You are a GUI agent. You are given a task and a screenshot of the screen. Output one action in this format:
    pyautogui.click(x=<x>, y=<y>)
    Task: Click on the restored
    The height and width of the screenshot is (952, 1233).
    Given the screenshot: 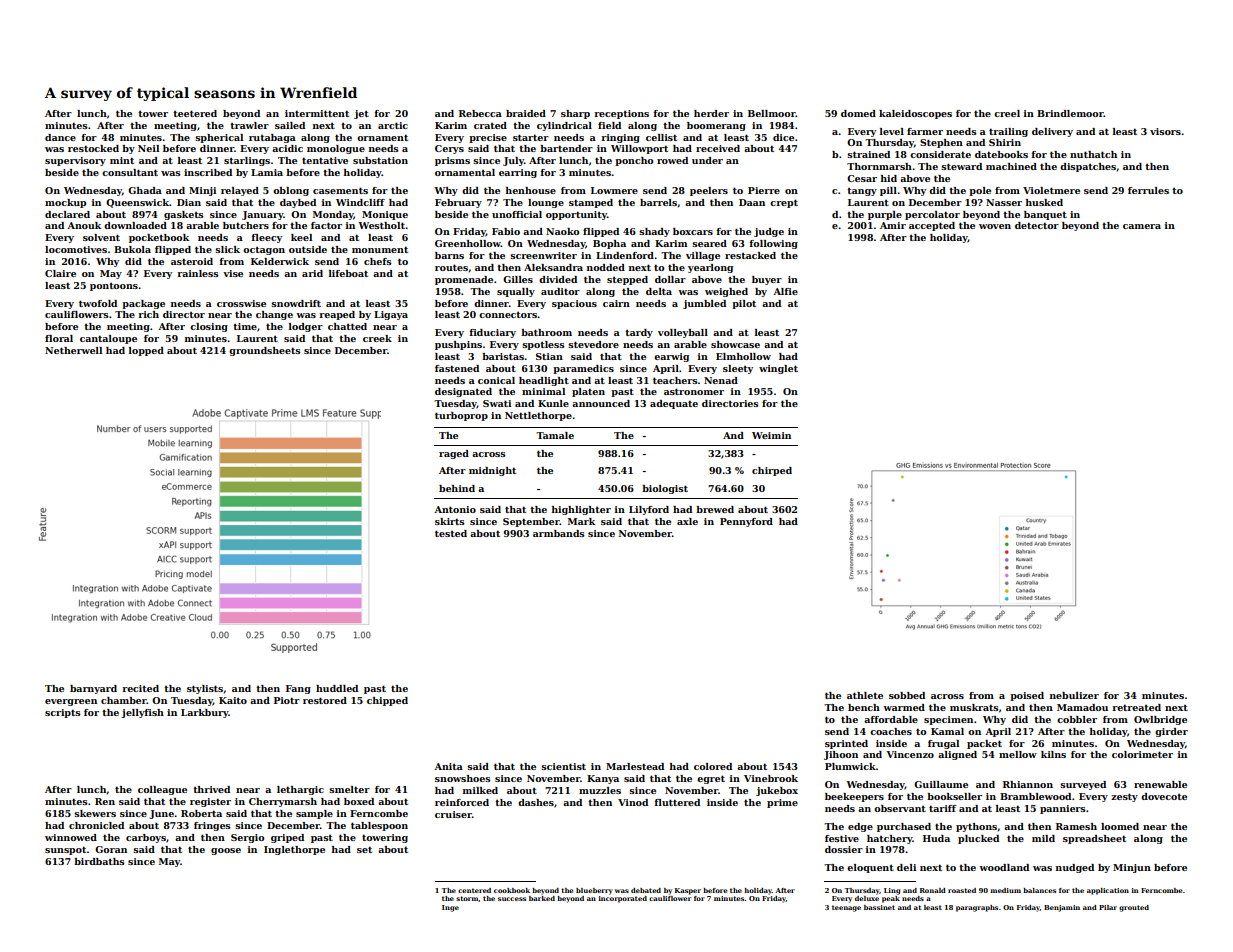 What is the action you would take?
    pyautogui.click(x=325, y=700)
